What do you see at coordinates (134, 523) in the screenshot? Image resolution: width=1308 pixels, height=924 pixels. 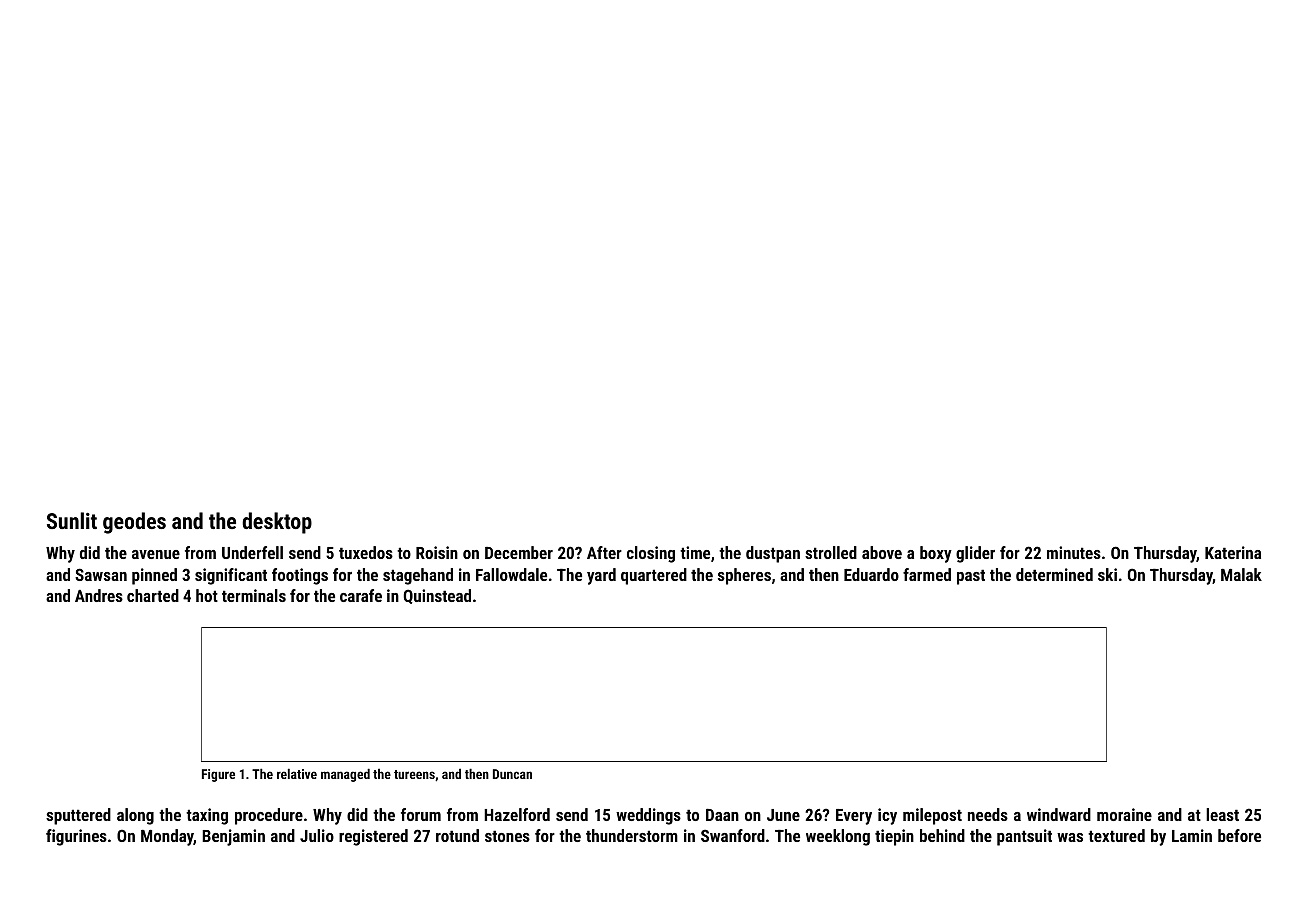 I see `geodes` at bounding box center [134, 523].
